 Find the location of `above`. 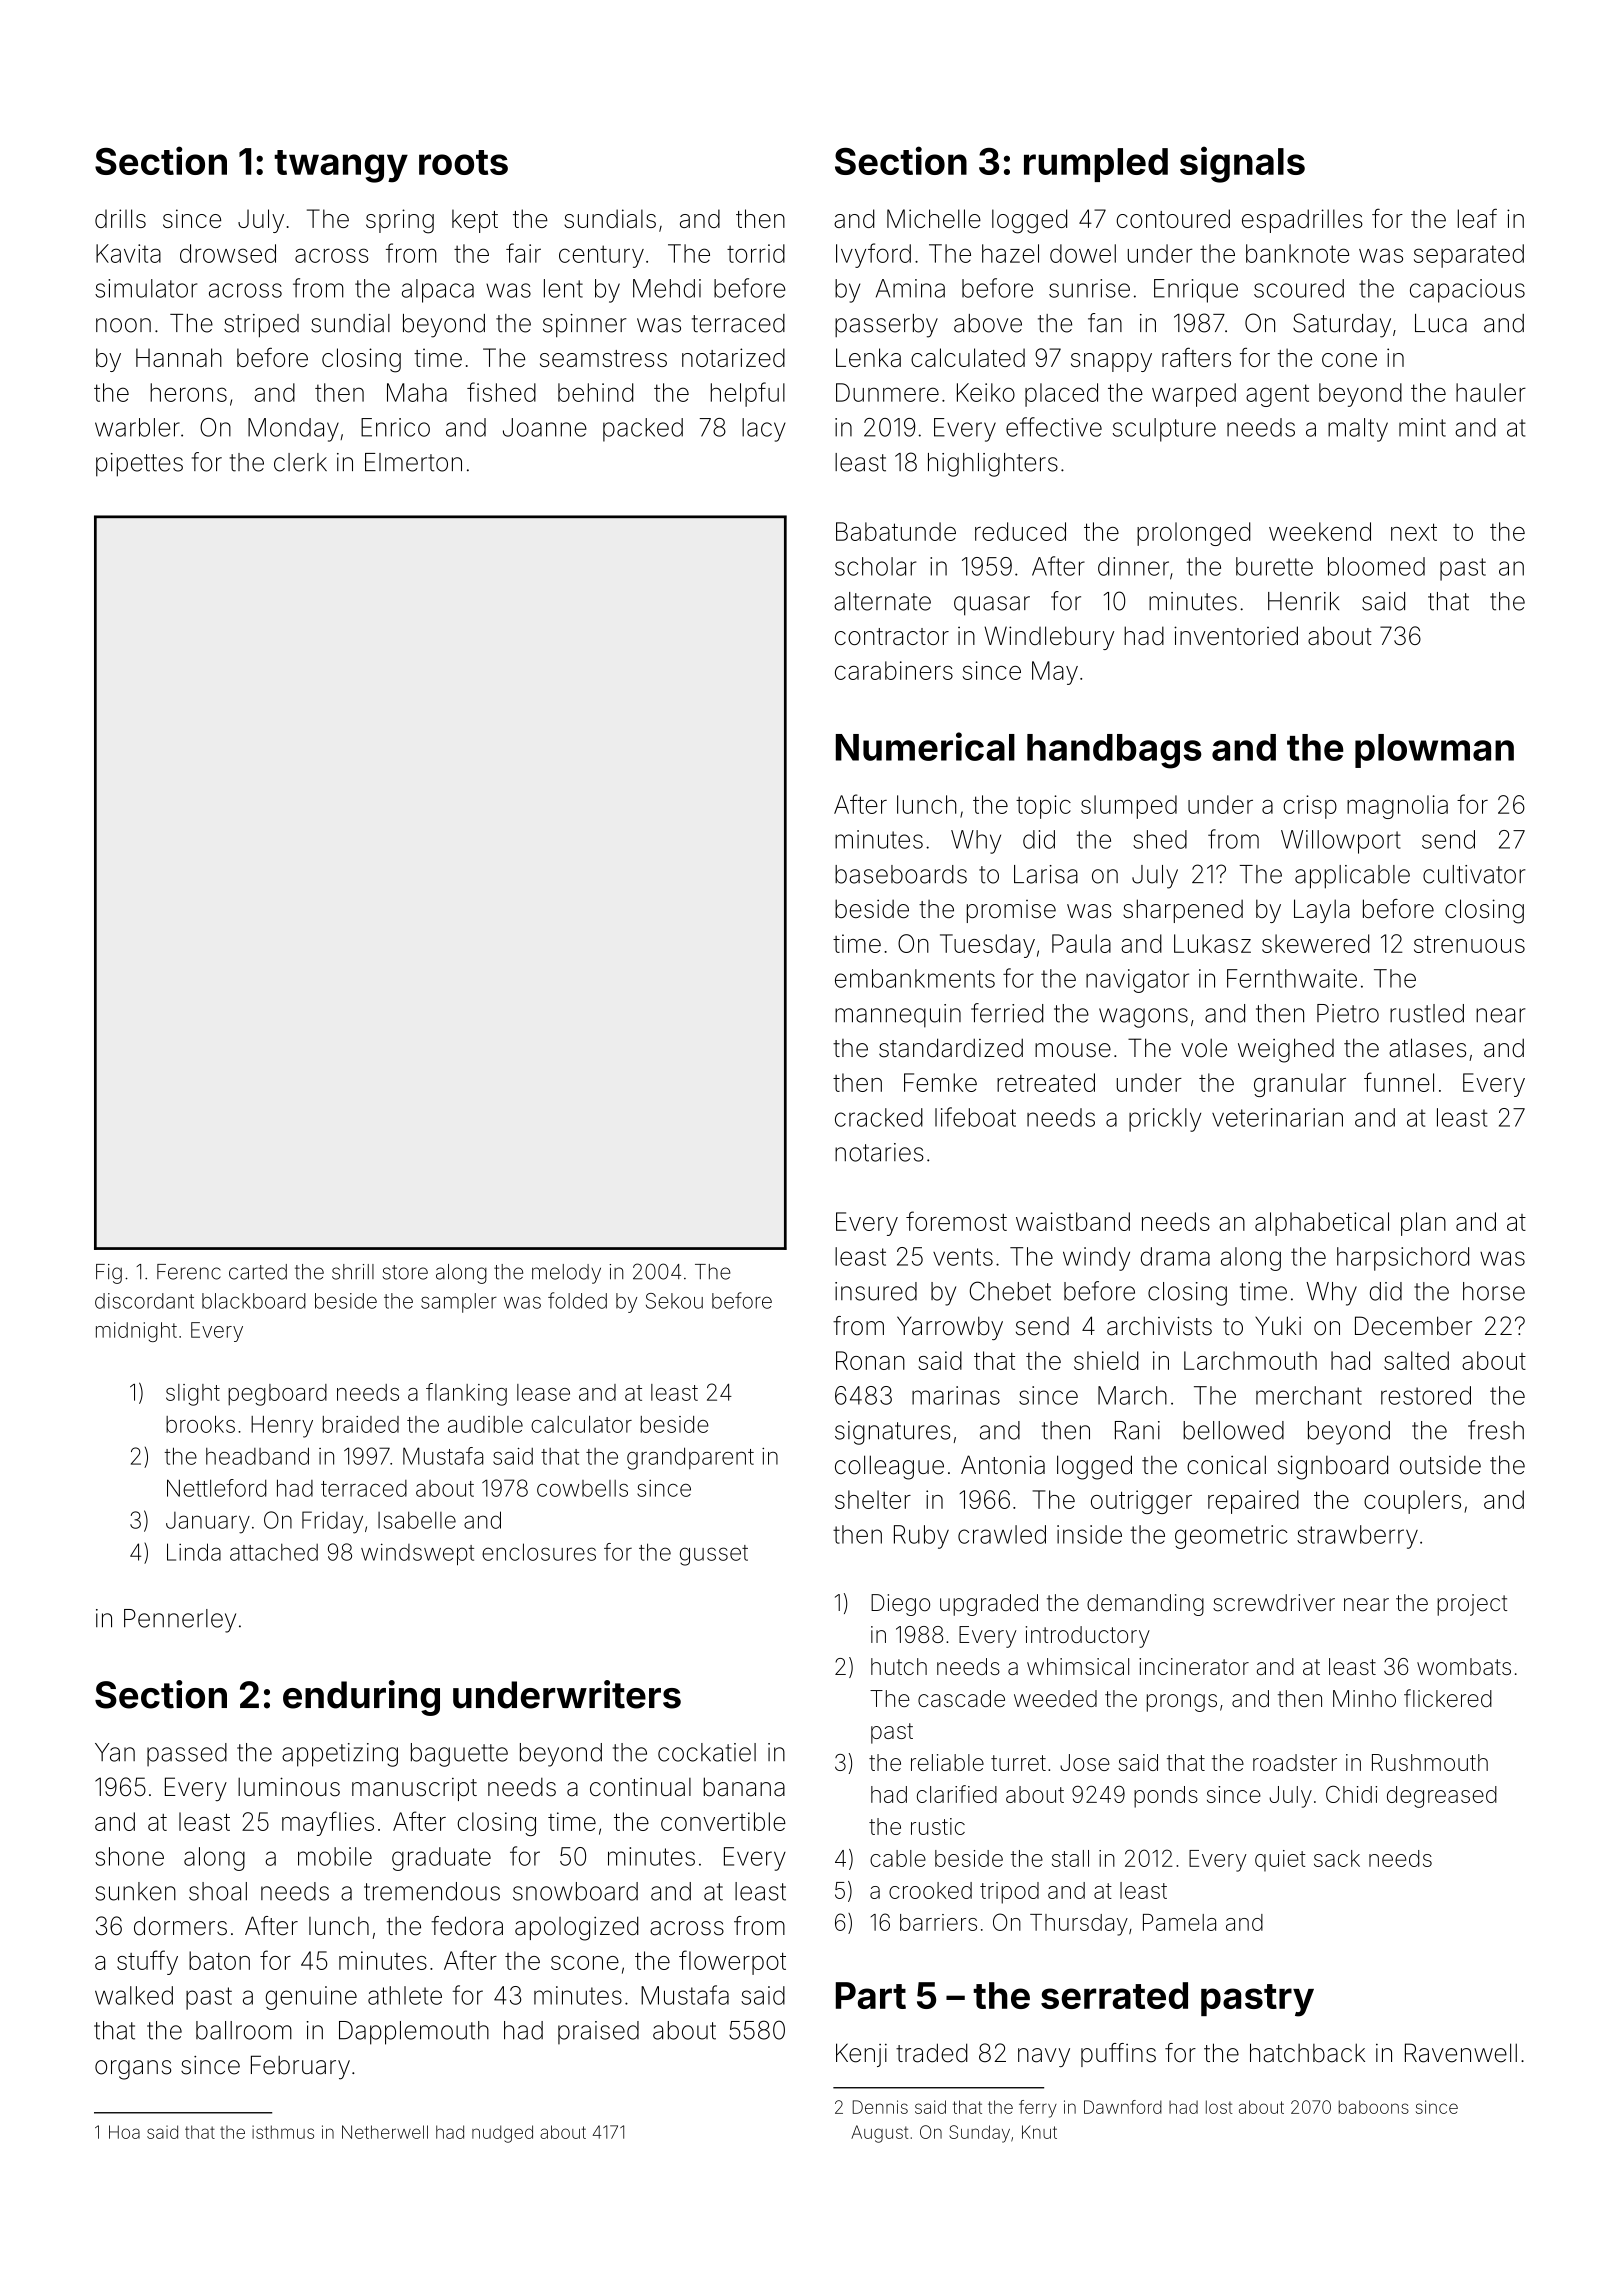

above is located at coordinates (988, 323).
